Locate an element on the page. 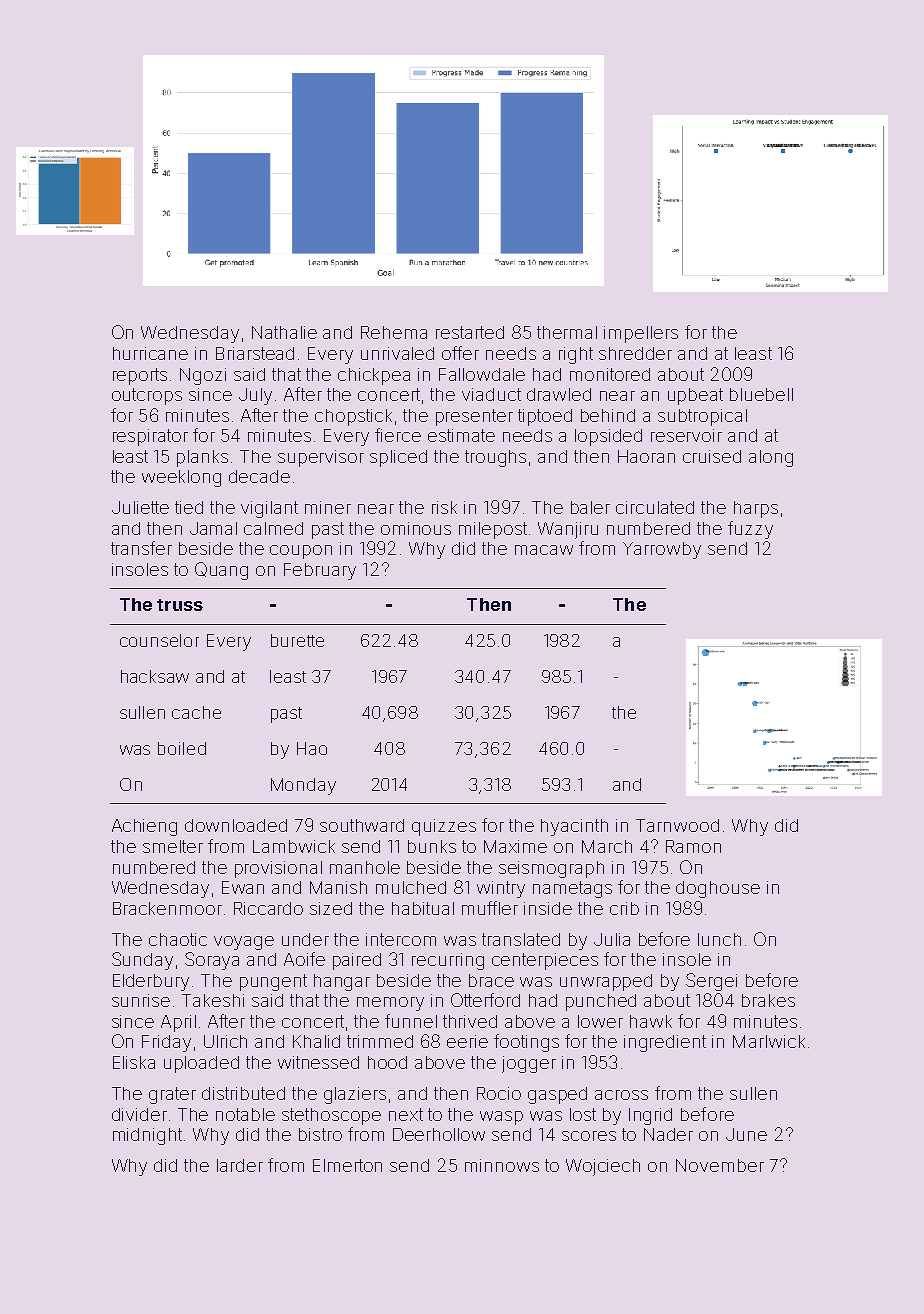 The image size is (924, 1314). respirator is located at coordinates (150, 437).
